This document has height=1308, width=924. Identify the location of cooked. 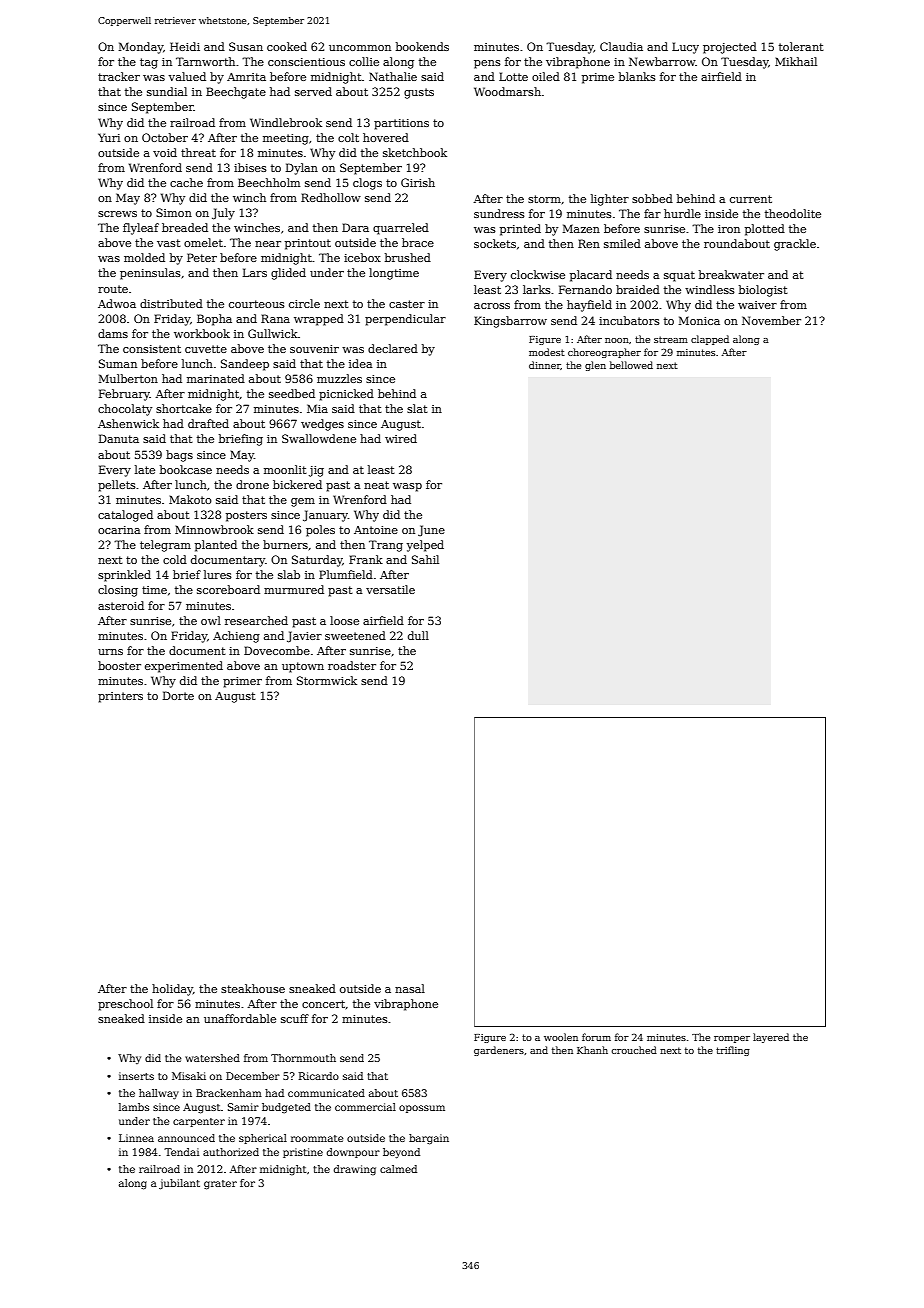
(287, 46).
